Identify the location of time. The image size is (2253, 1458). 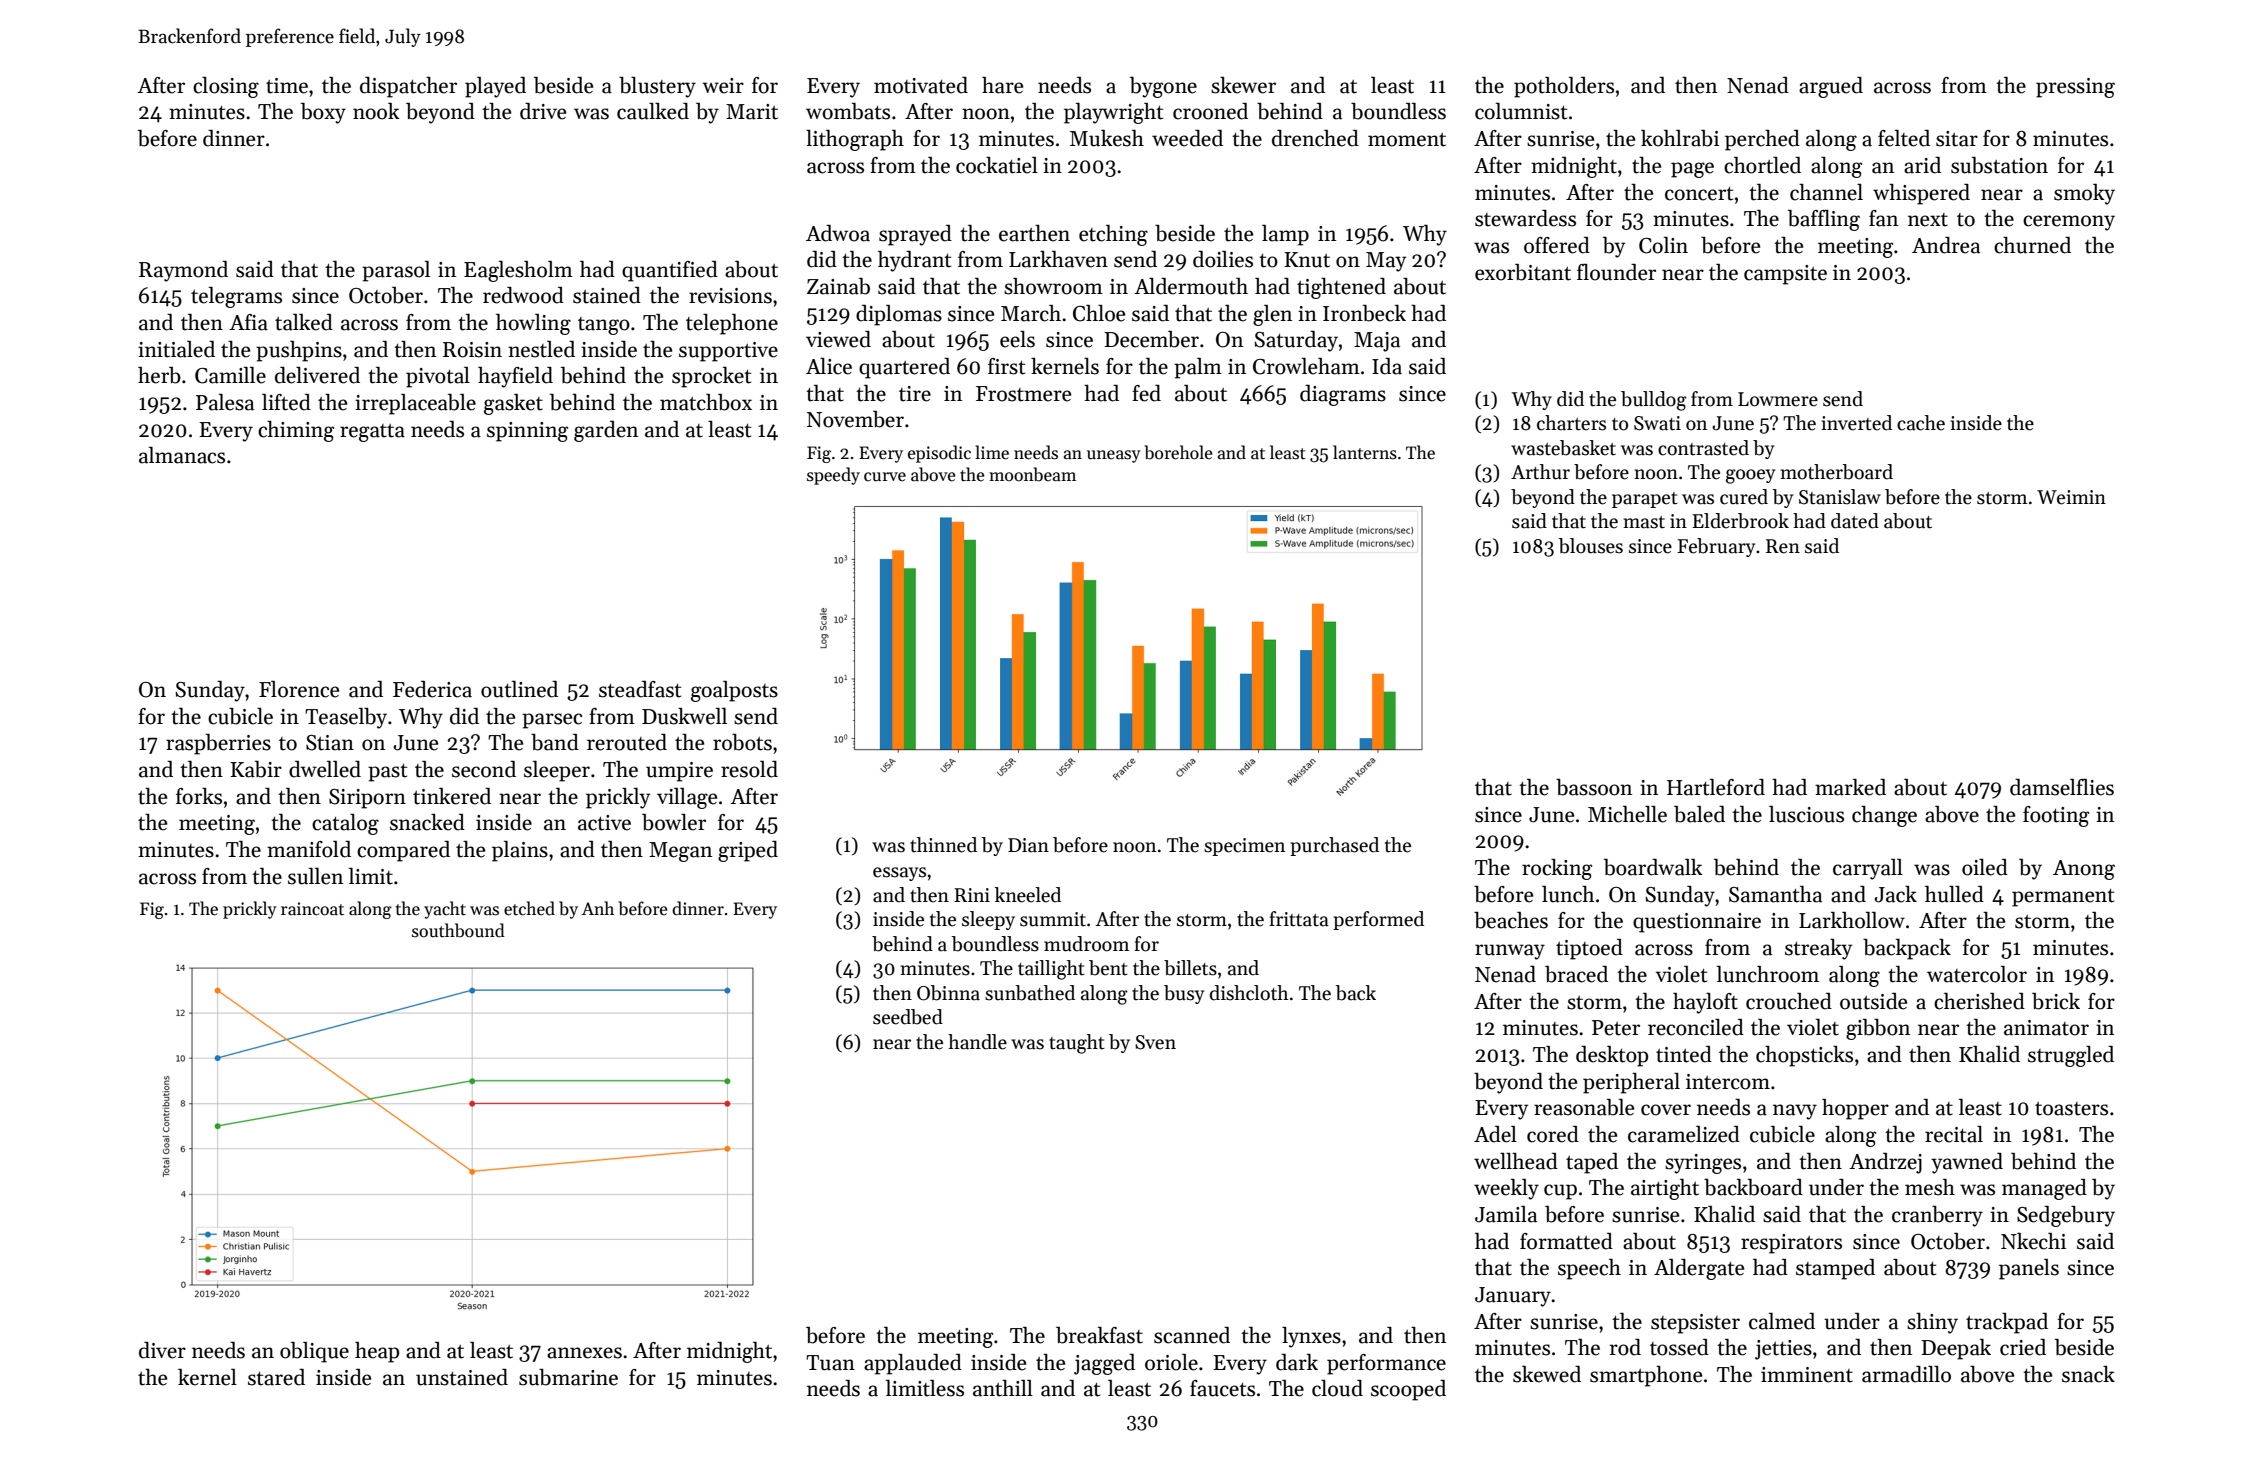
(287, 86).
